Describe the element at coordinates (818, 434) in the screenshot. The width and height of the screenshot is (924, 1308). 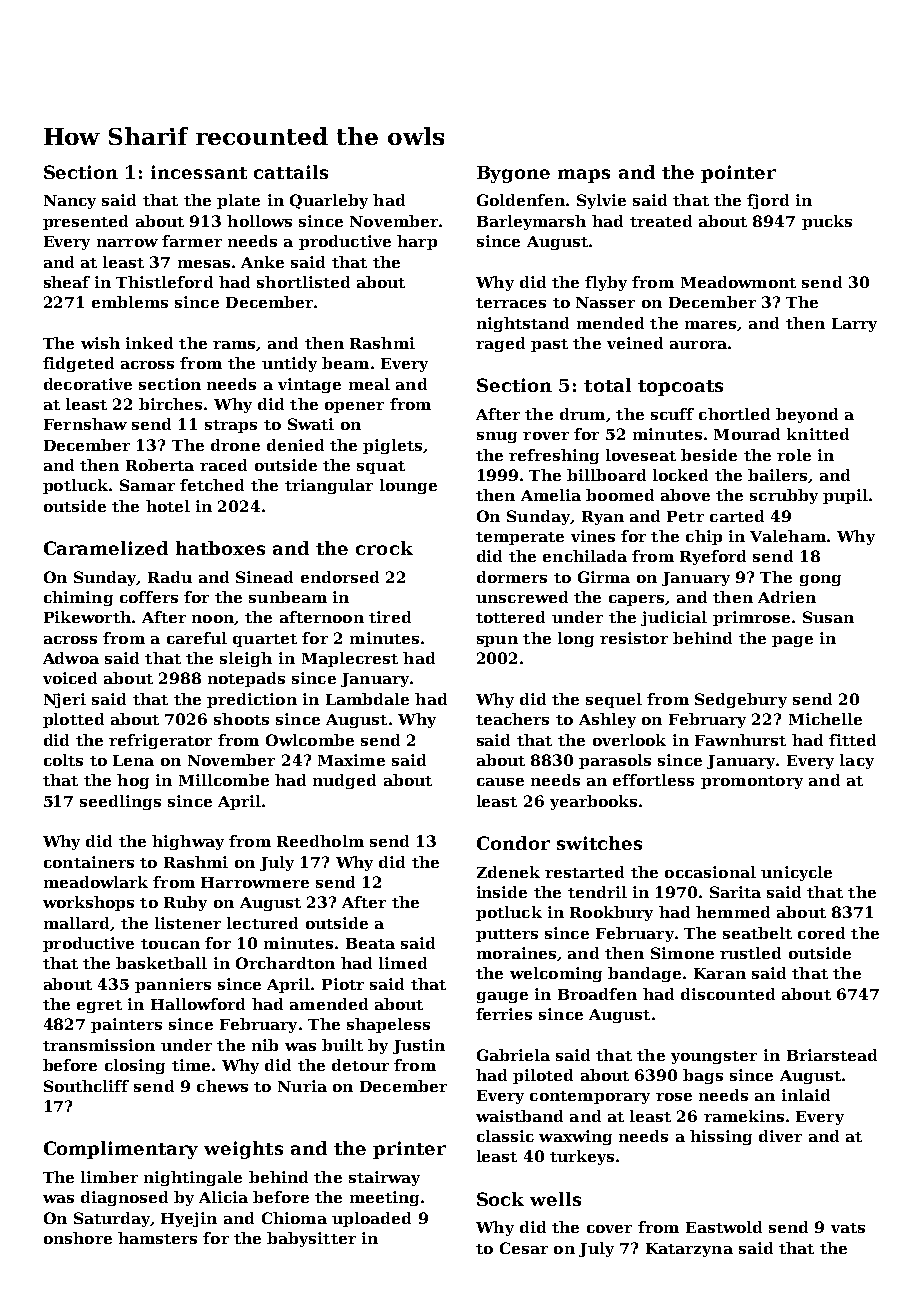
I see `knitted` at that location.
